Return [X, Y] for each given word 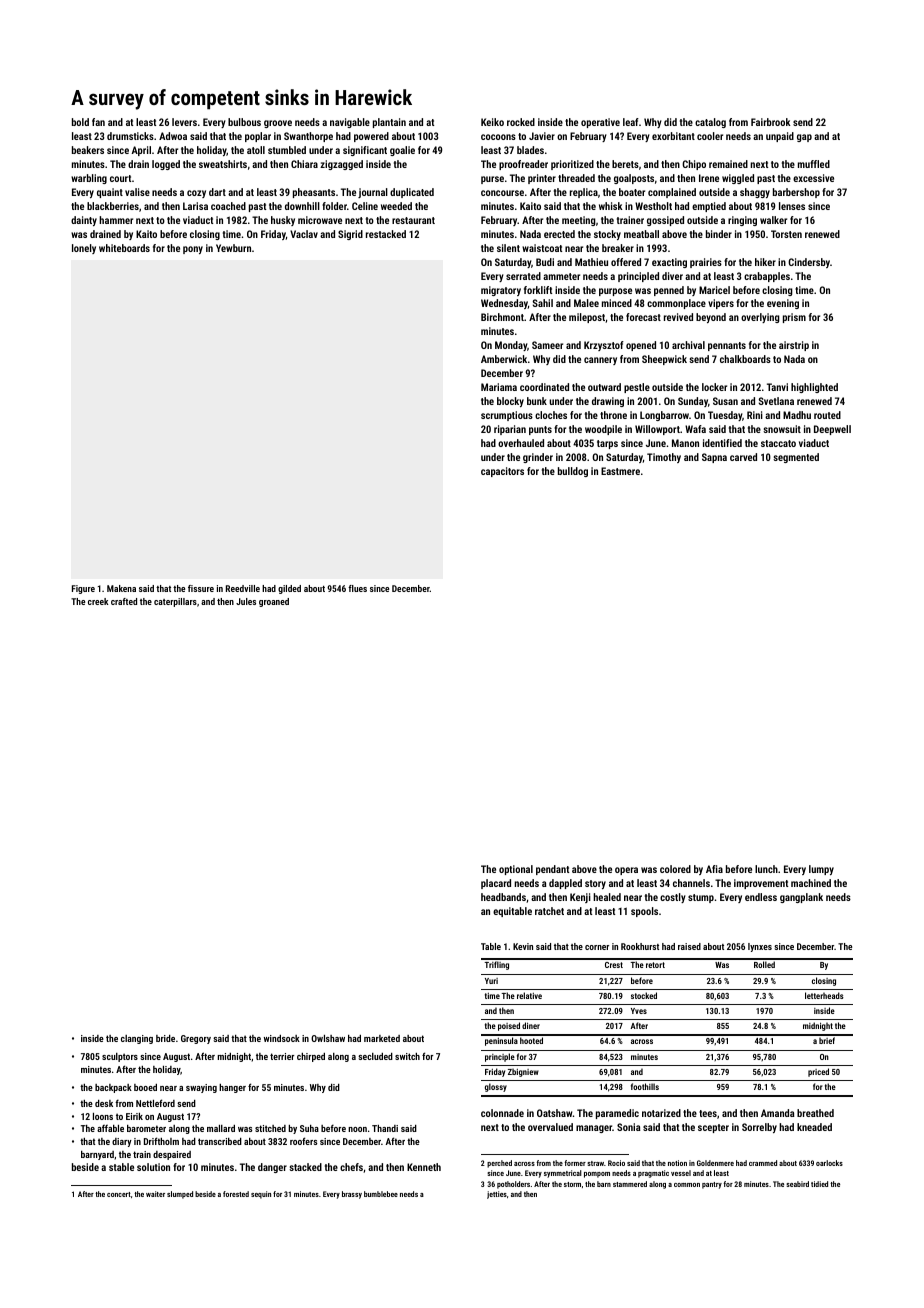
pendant [552, 870]
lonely [84, 249]
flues [357, 588]
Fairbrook [771, 122]
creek [98, 601]
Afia [714, 869]
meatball [641, 234]
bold [80, 122]
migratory [501, 291]
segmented [796, 458]
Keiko [492, 122]
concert [119, 1194]
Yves [639, 1011]
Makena [121, 588]
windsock [282, 1038]
